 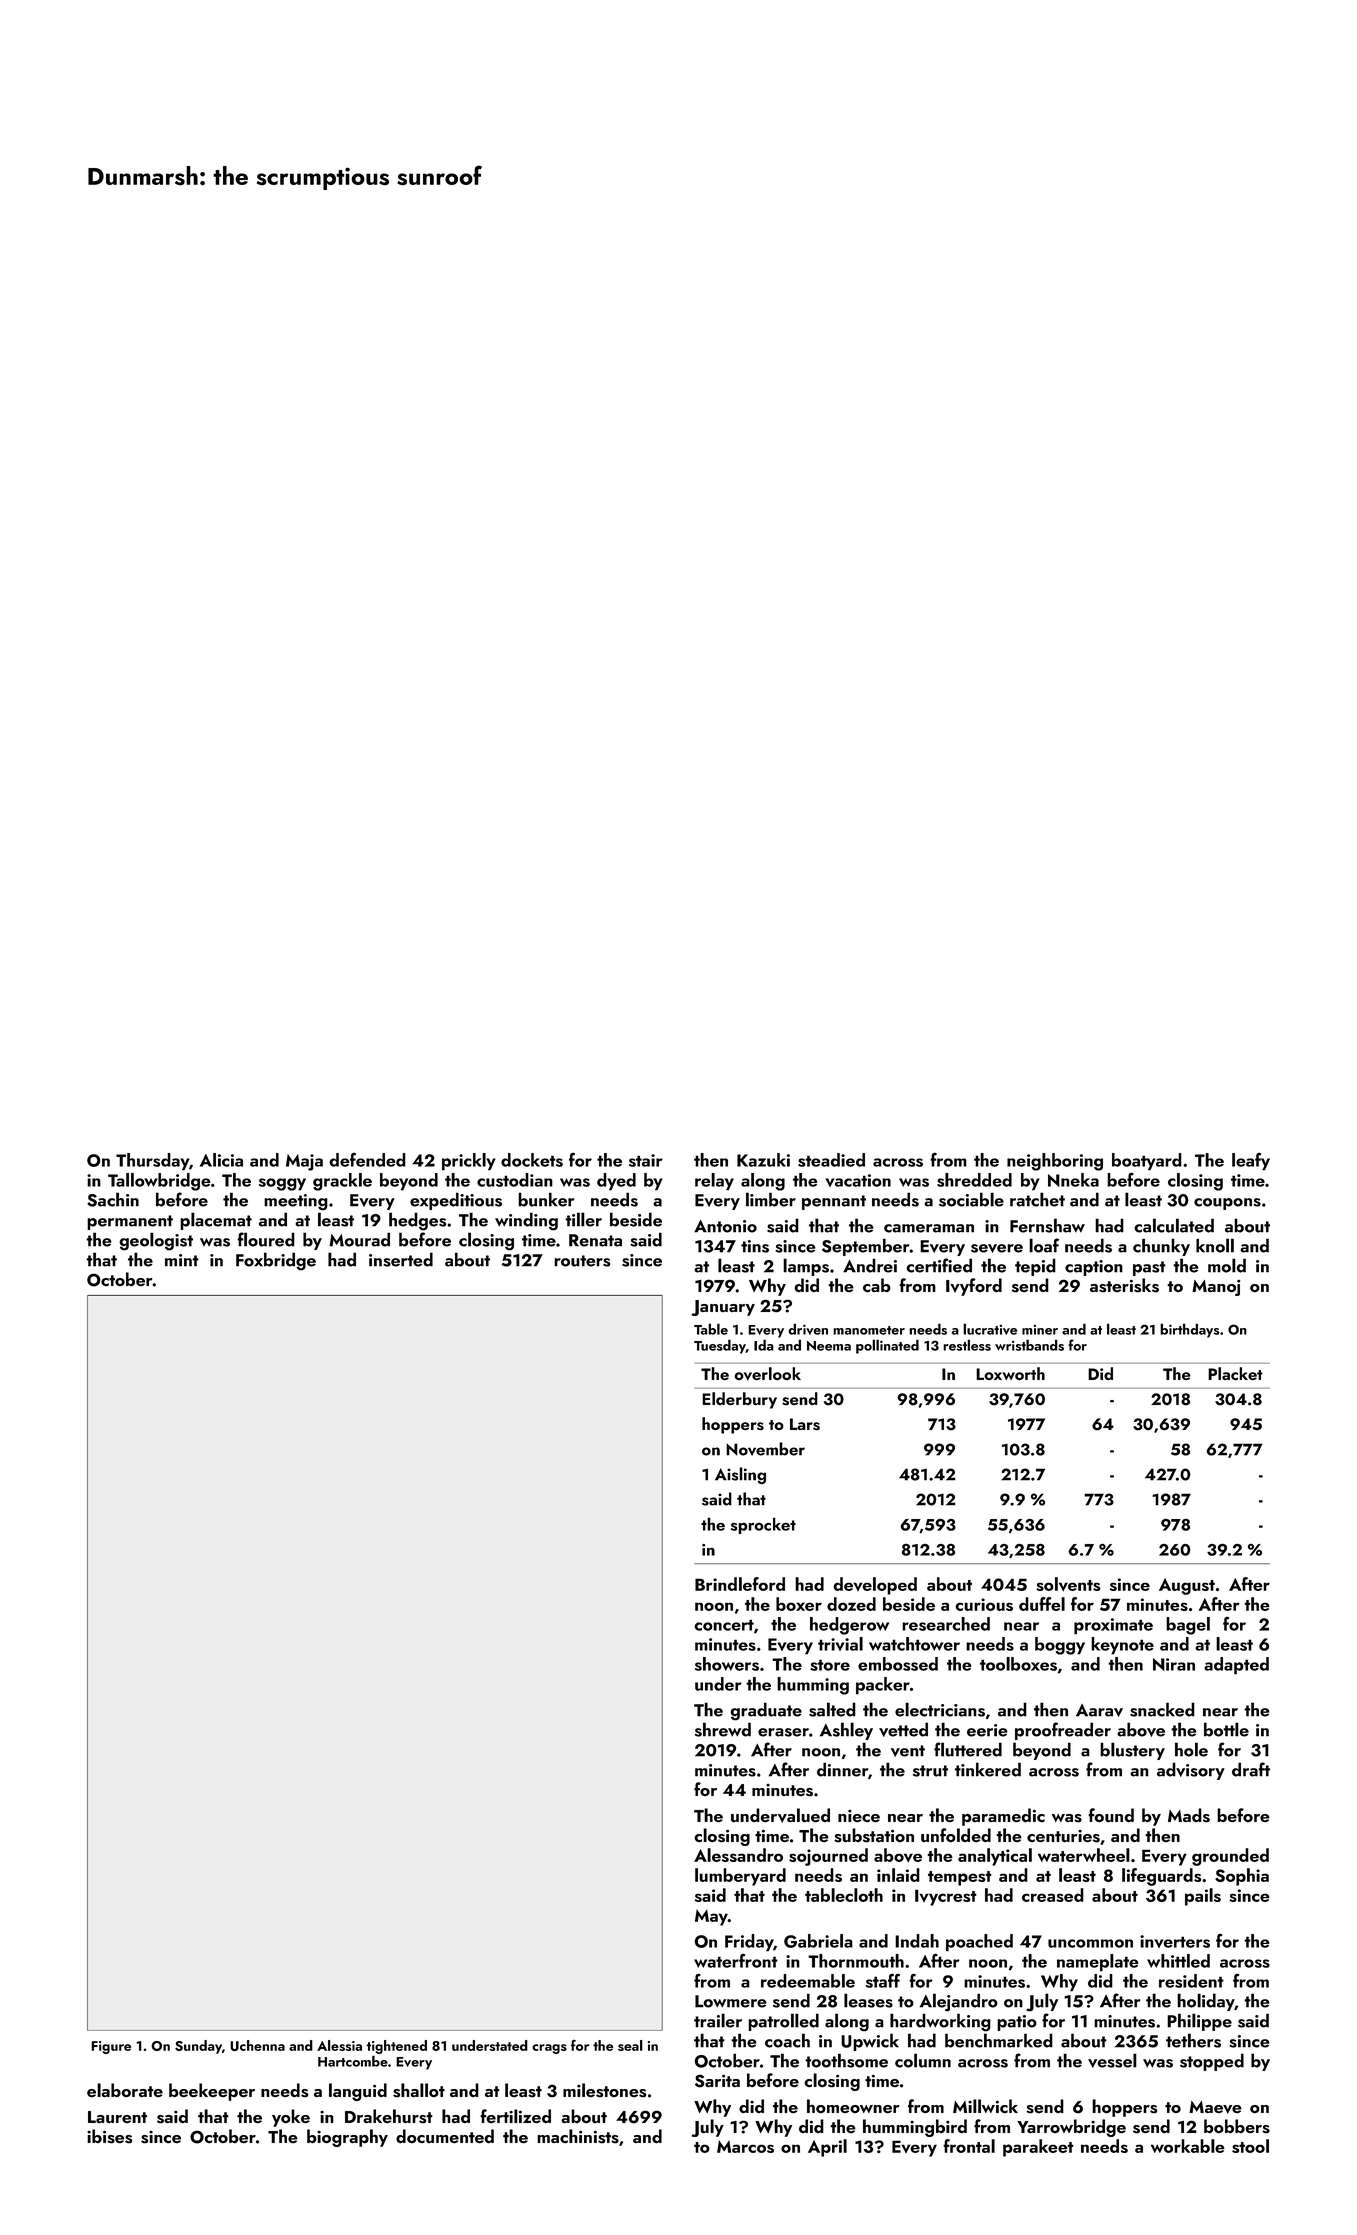 I want to click on Lowmere, so click(x=731, y=2001).
